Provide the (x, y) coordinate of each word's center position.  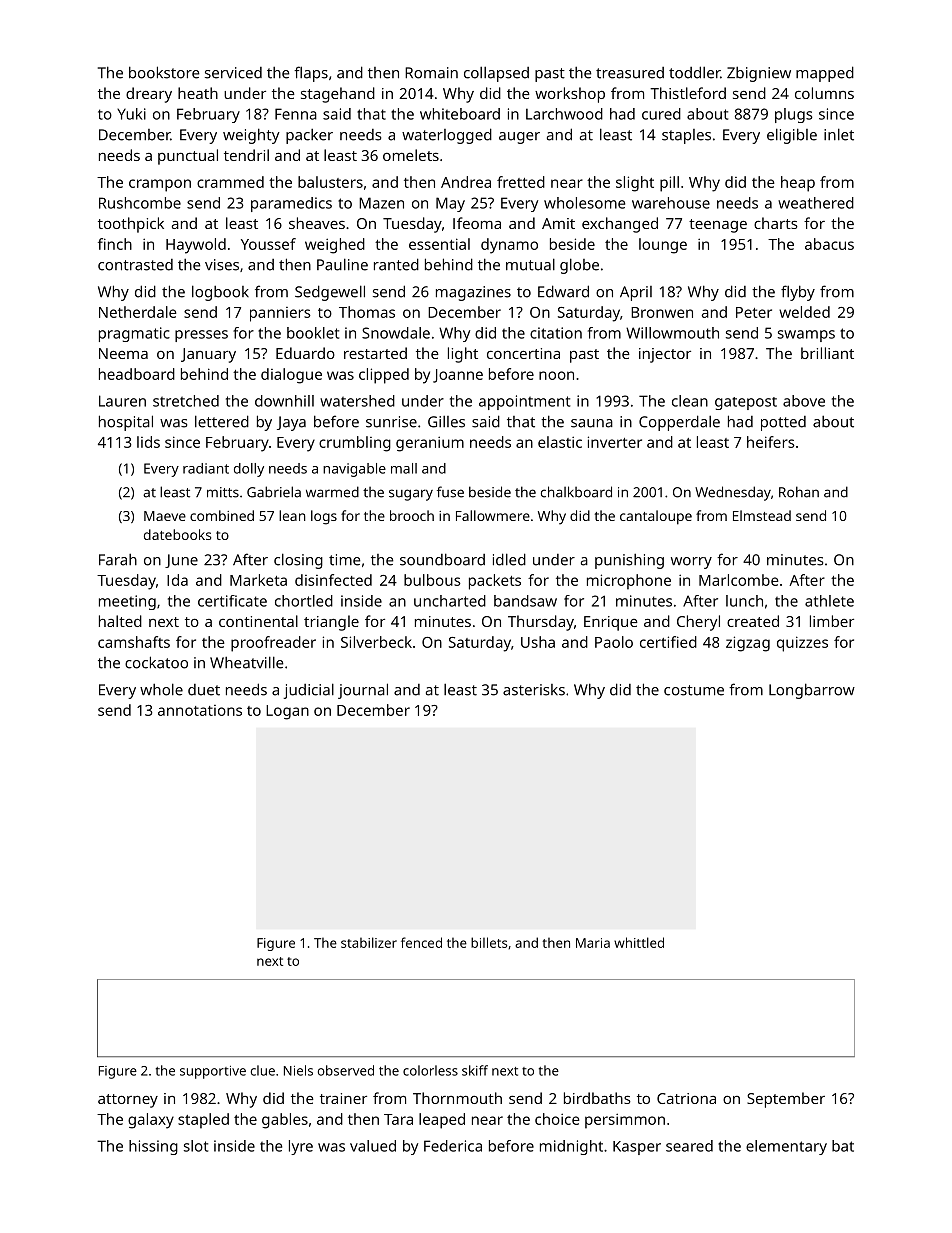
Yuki (131, 114)
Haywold (196, 246)
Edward (563, 291)
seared (689, 1146)
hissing (153, 1147)
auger (519, 138)
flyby (798, 293)
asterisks (534, 690)
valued (373, 1146)
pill (669, 184)
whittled (639, 942)
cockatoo (156, 662)
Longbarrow (812, 691)
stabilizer (369, 942)
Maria (593, 943)
